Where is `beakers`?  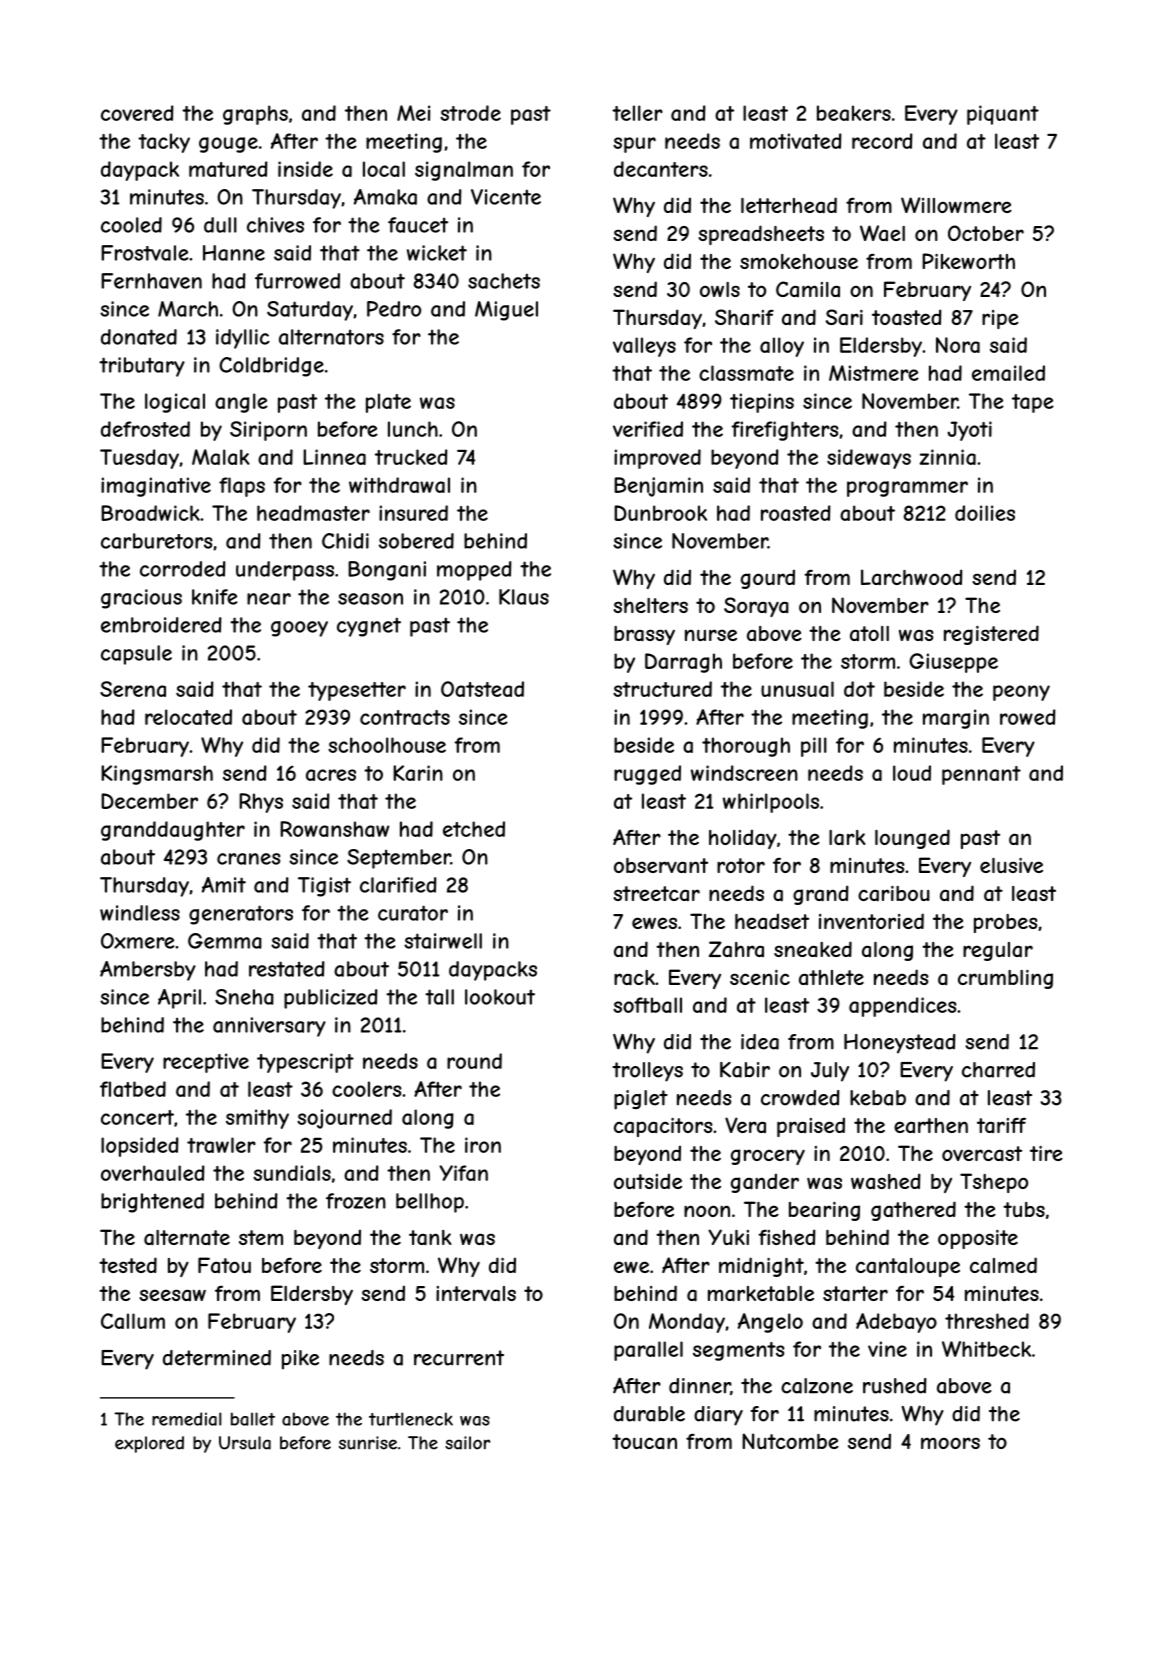 beakers is located at coordinates (854, 113).
